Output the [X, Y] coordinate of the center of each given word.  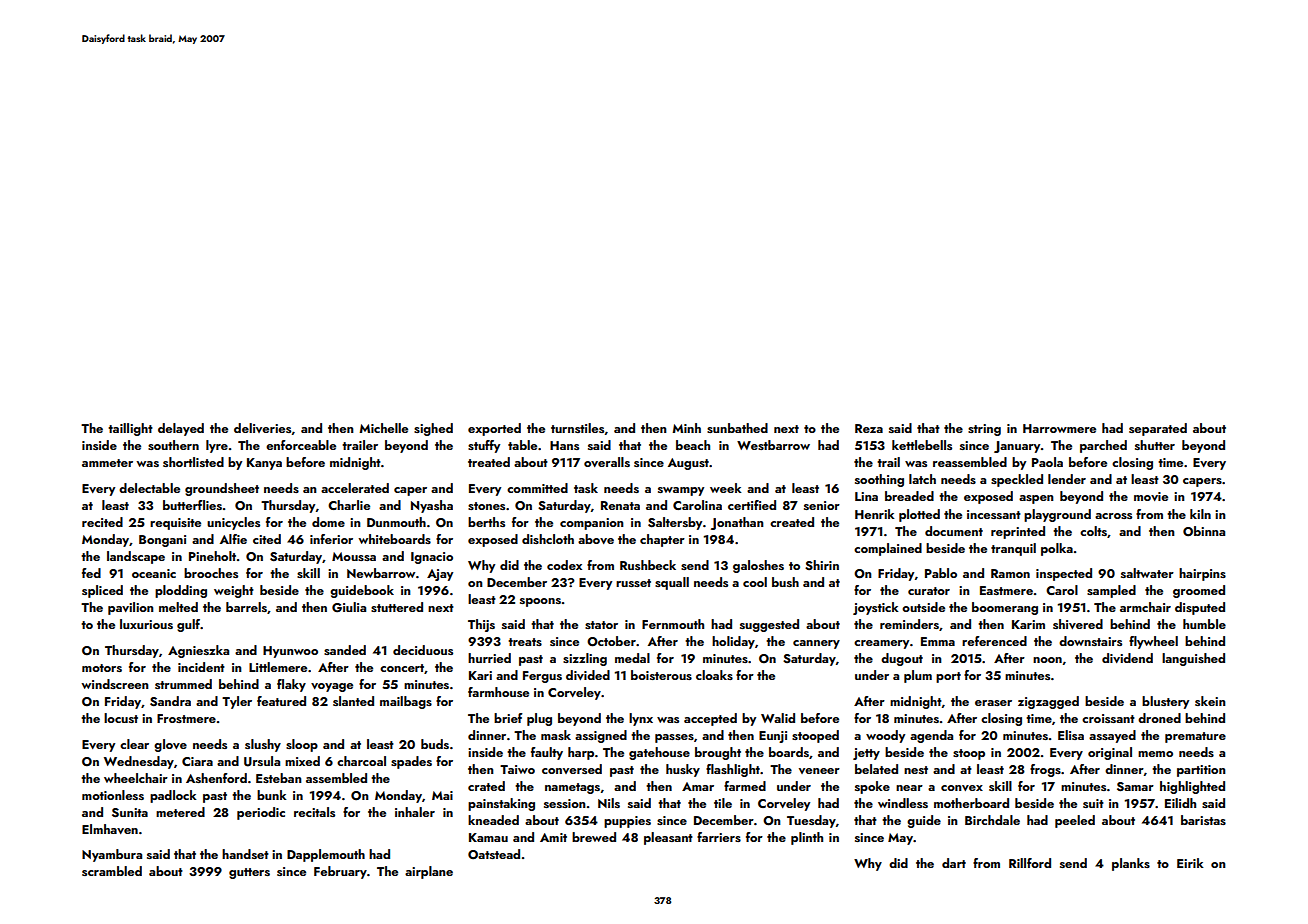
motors [102, 668]
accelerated [355, 488]
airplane [429, 872]
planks [1131, 864]
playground [1057, 515]
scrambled [112, 871]
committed [537, 488]
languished [1193, 659]
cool [755, 582]
